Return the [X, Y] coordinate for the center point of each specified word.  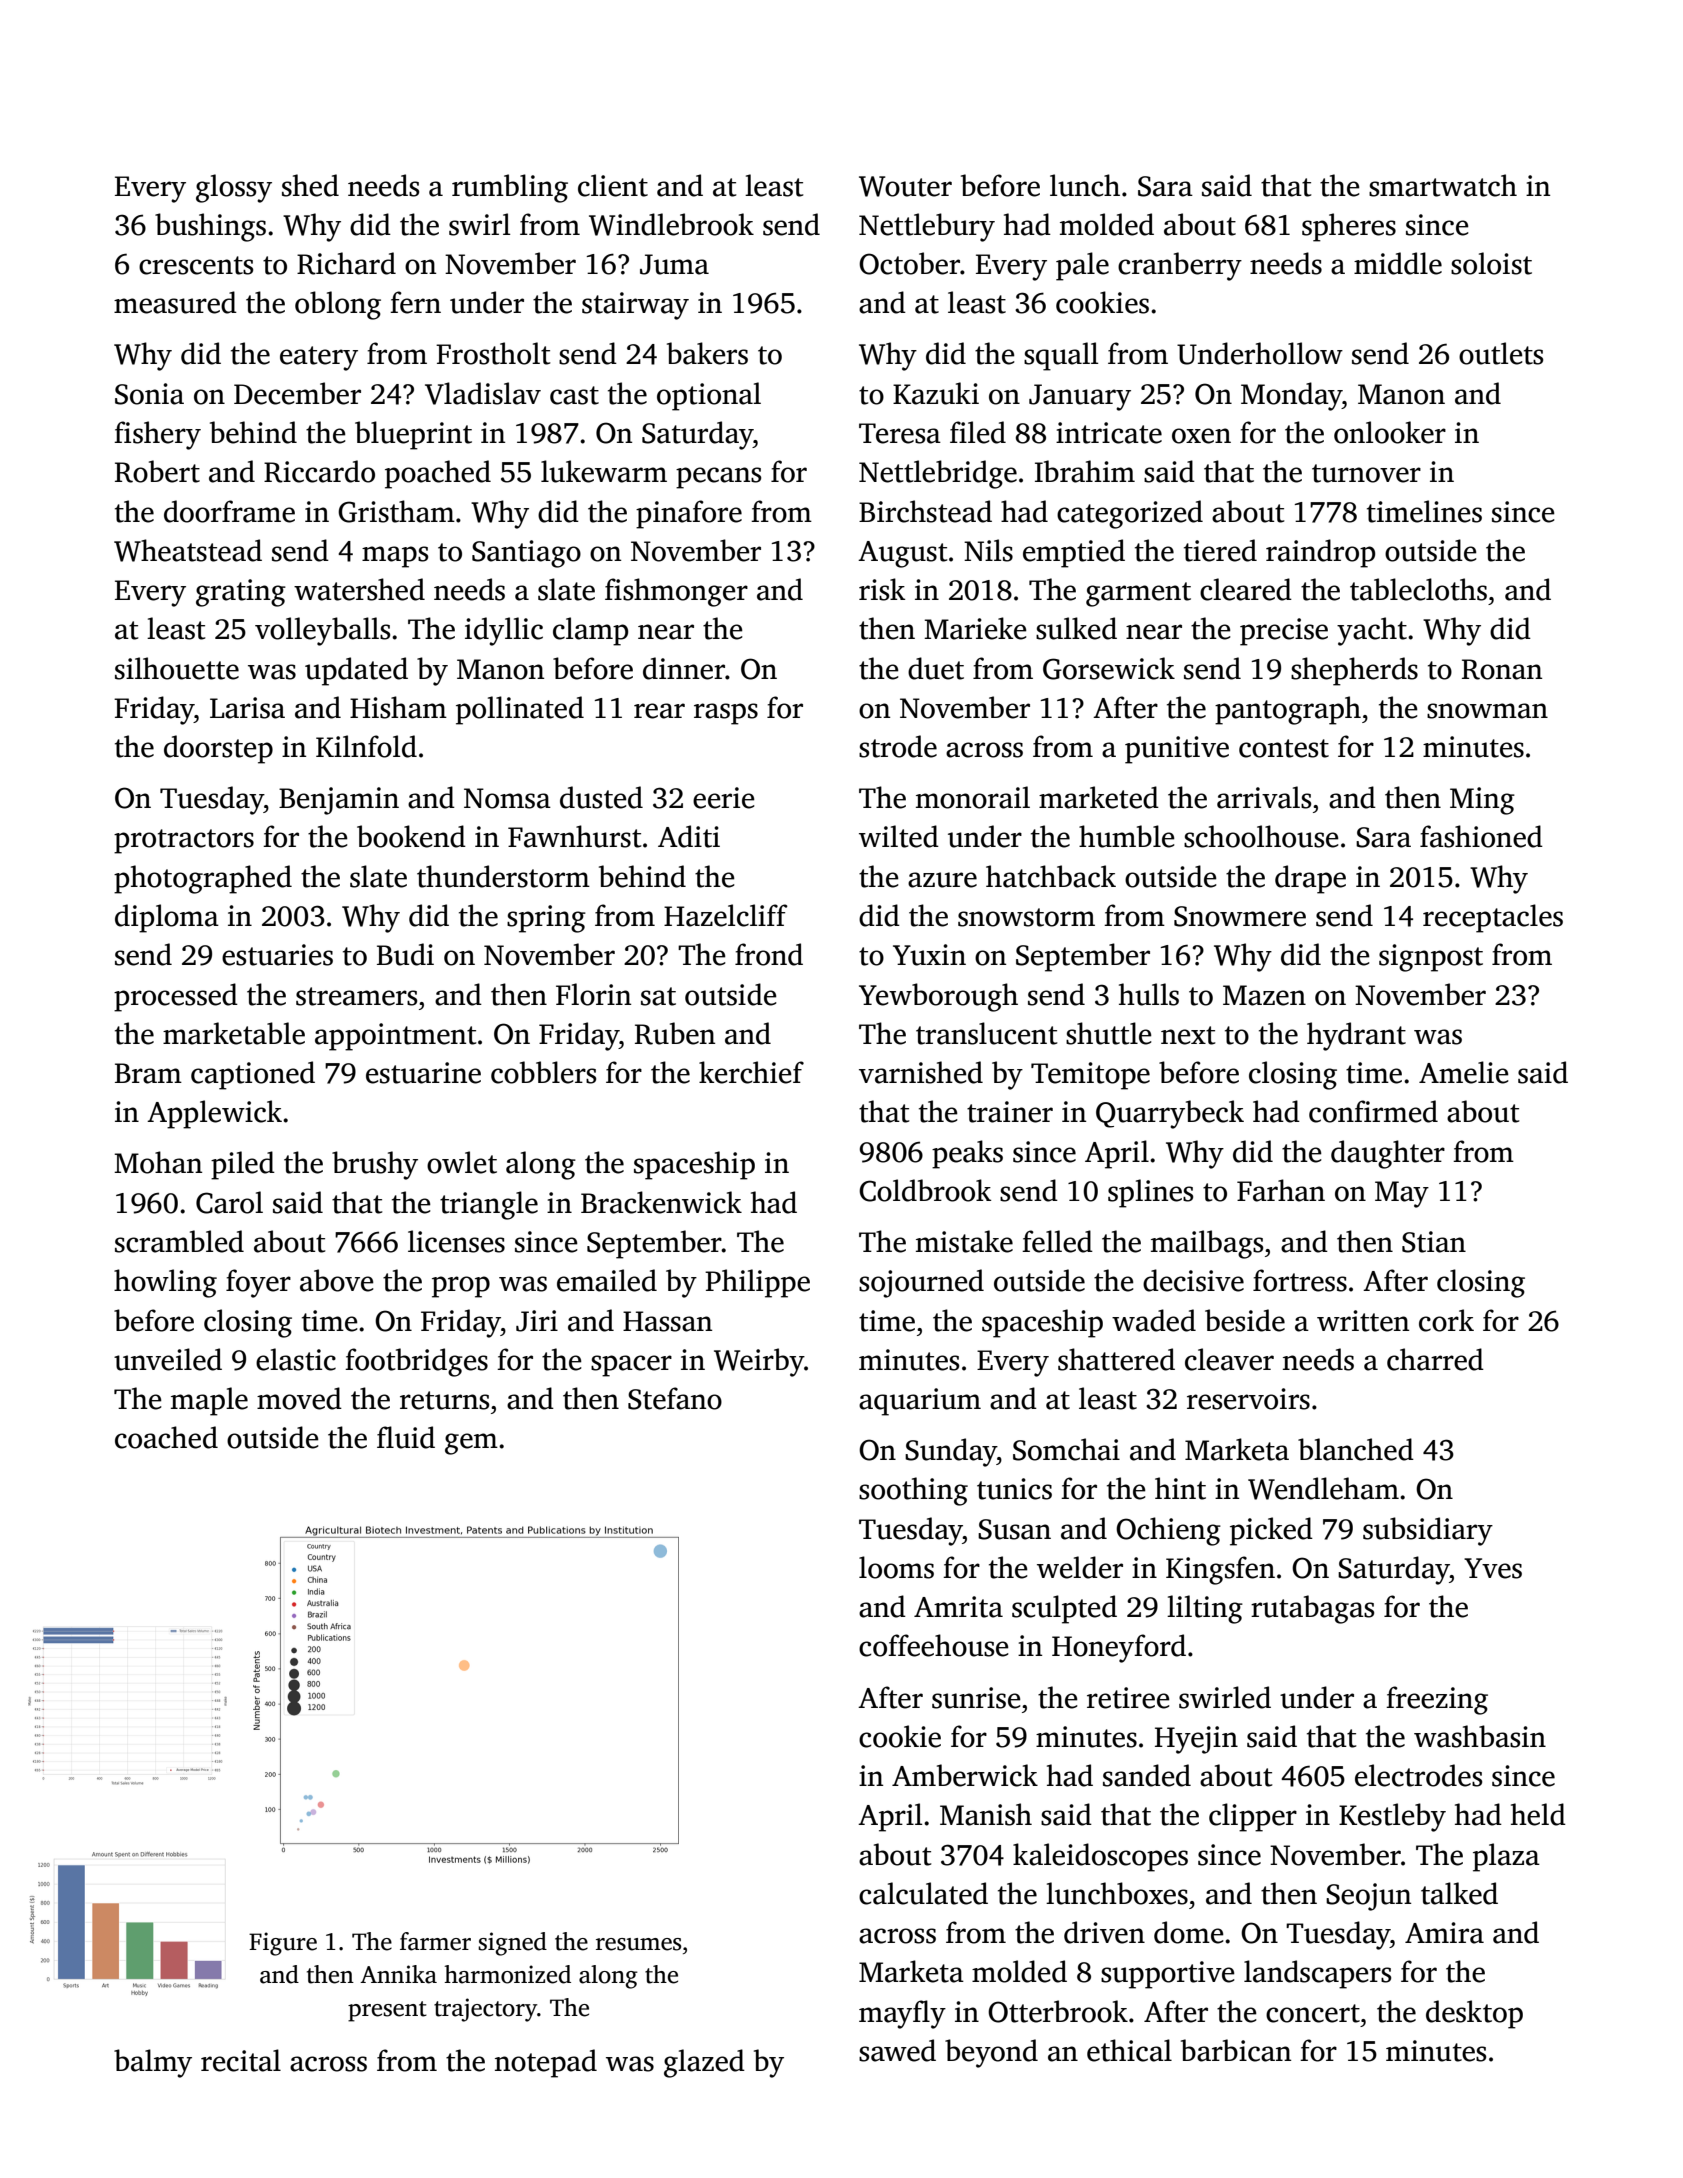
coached [166, 1437]
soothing [913, 1491]
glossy [234, 188]
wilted [899, 836]
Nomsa [507, 798]
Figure [283, 1944]
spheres [1349, 227]
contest [1284, 748]
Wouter [905, 186]
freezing [1437, 1700]
